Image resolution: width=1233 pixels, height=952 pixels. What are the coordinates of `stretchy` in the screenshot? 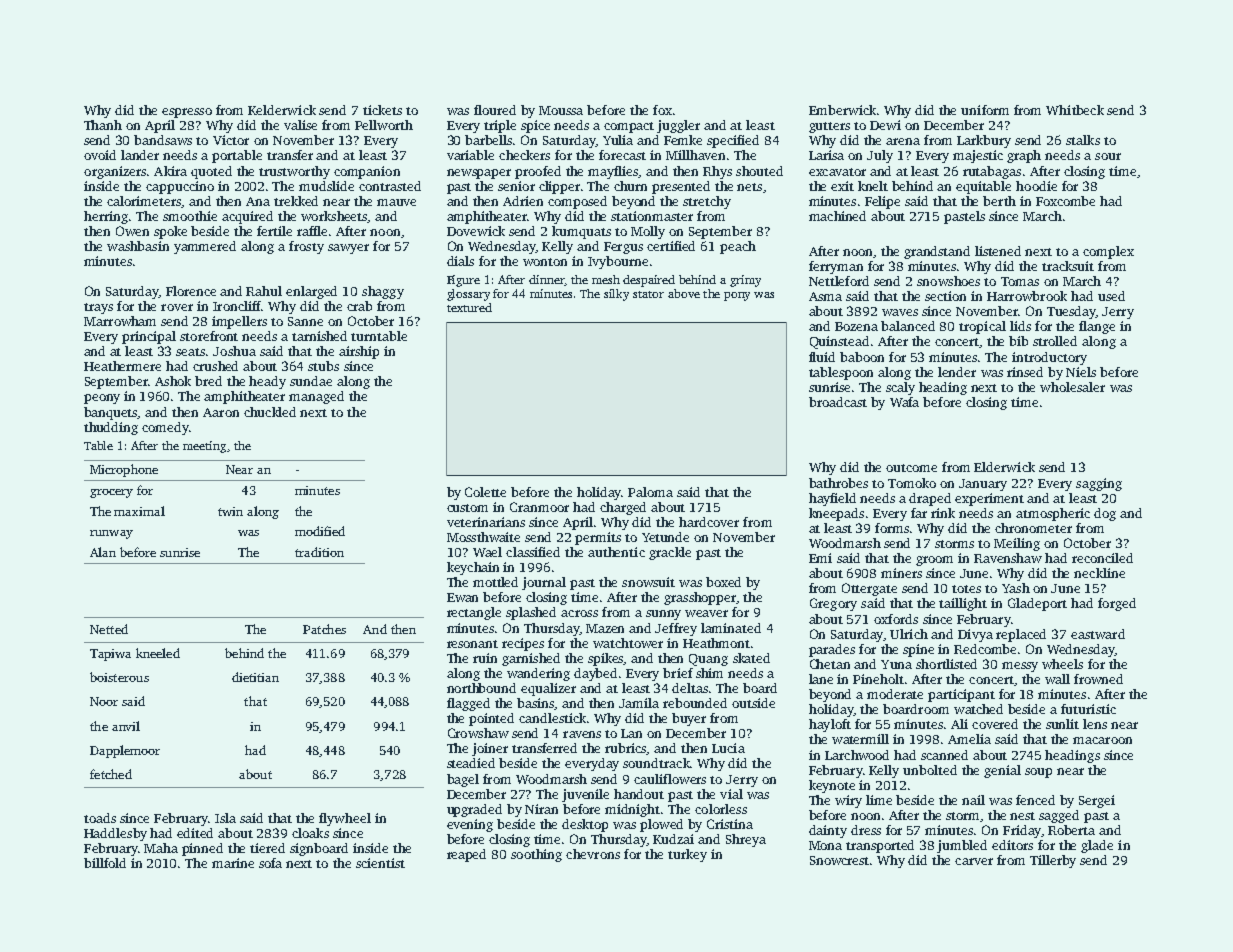 It's located at (707, 202).
